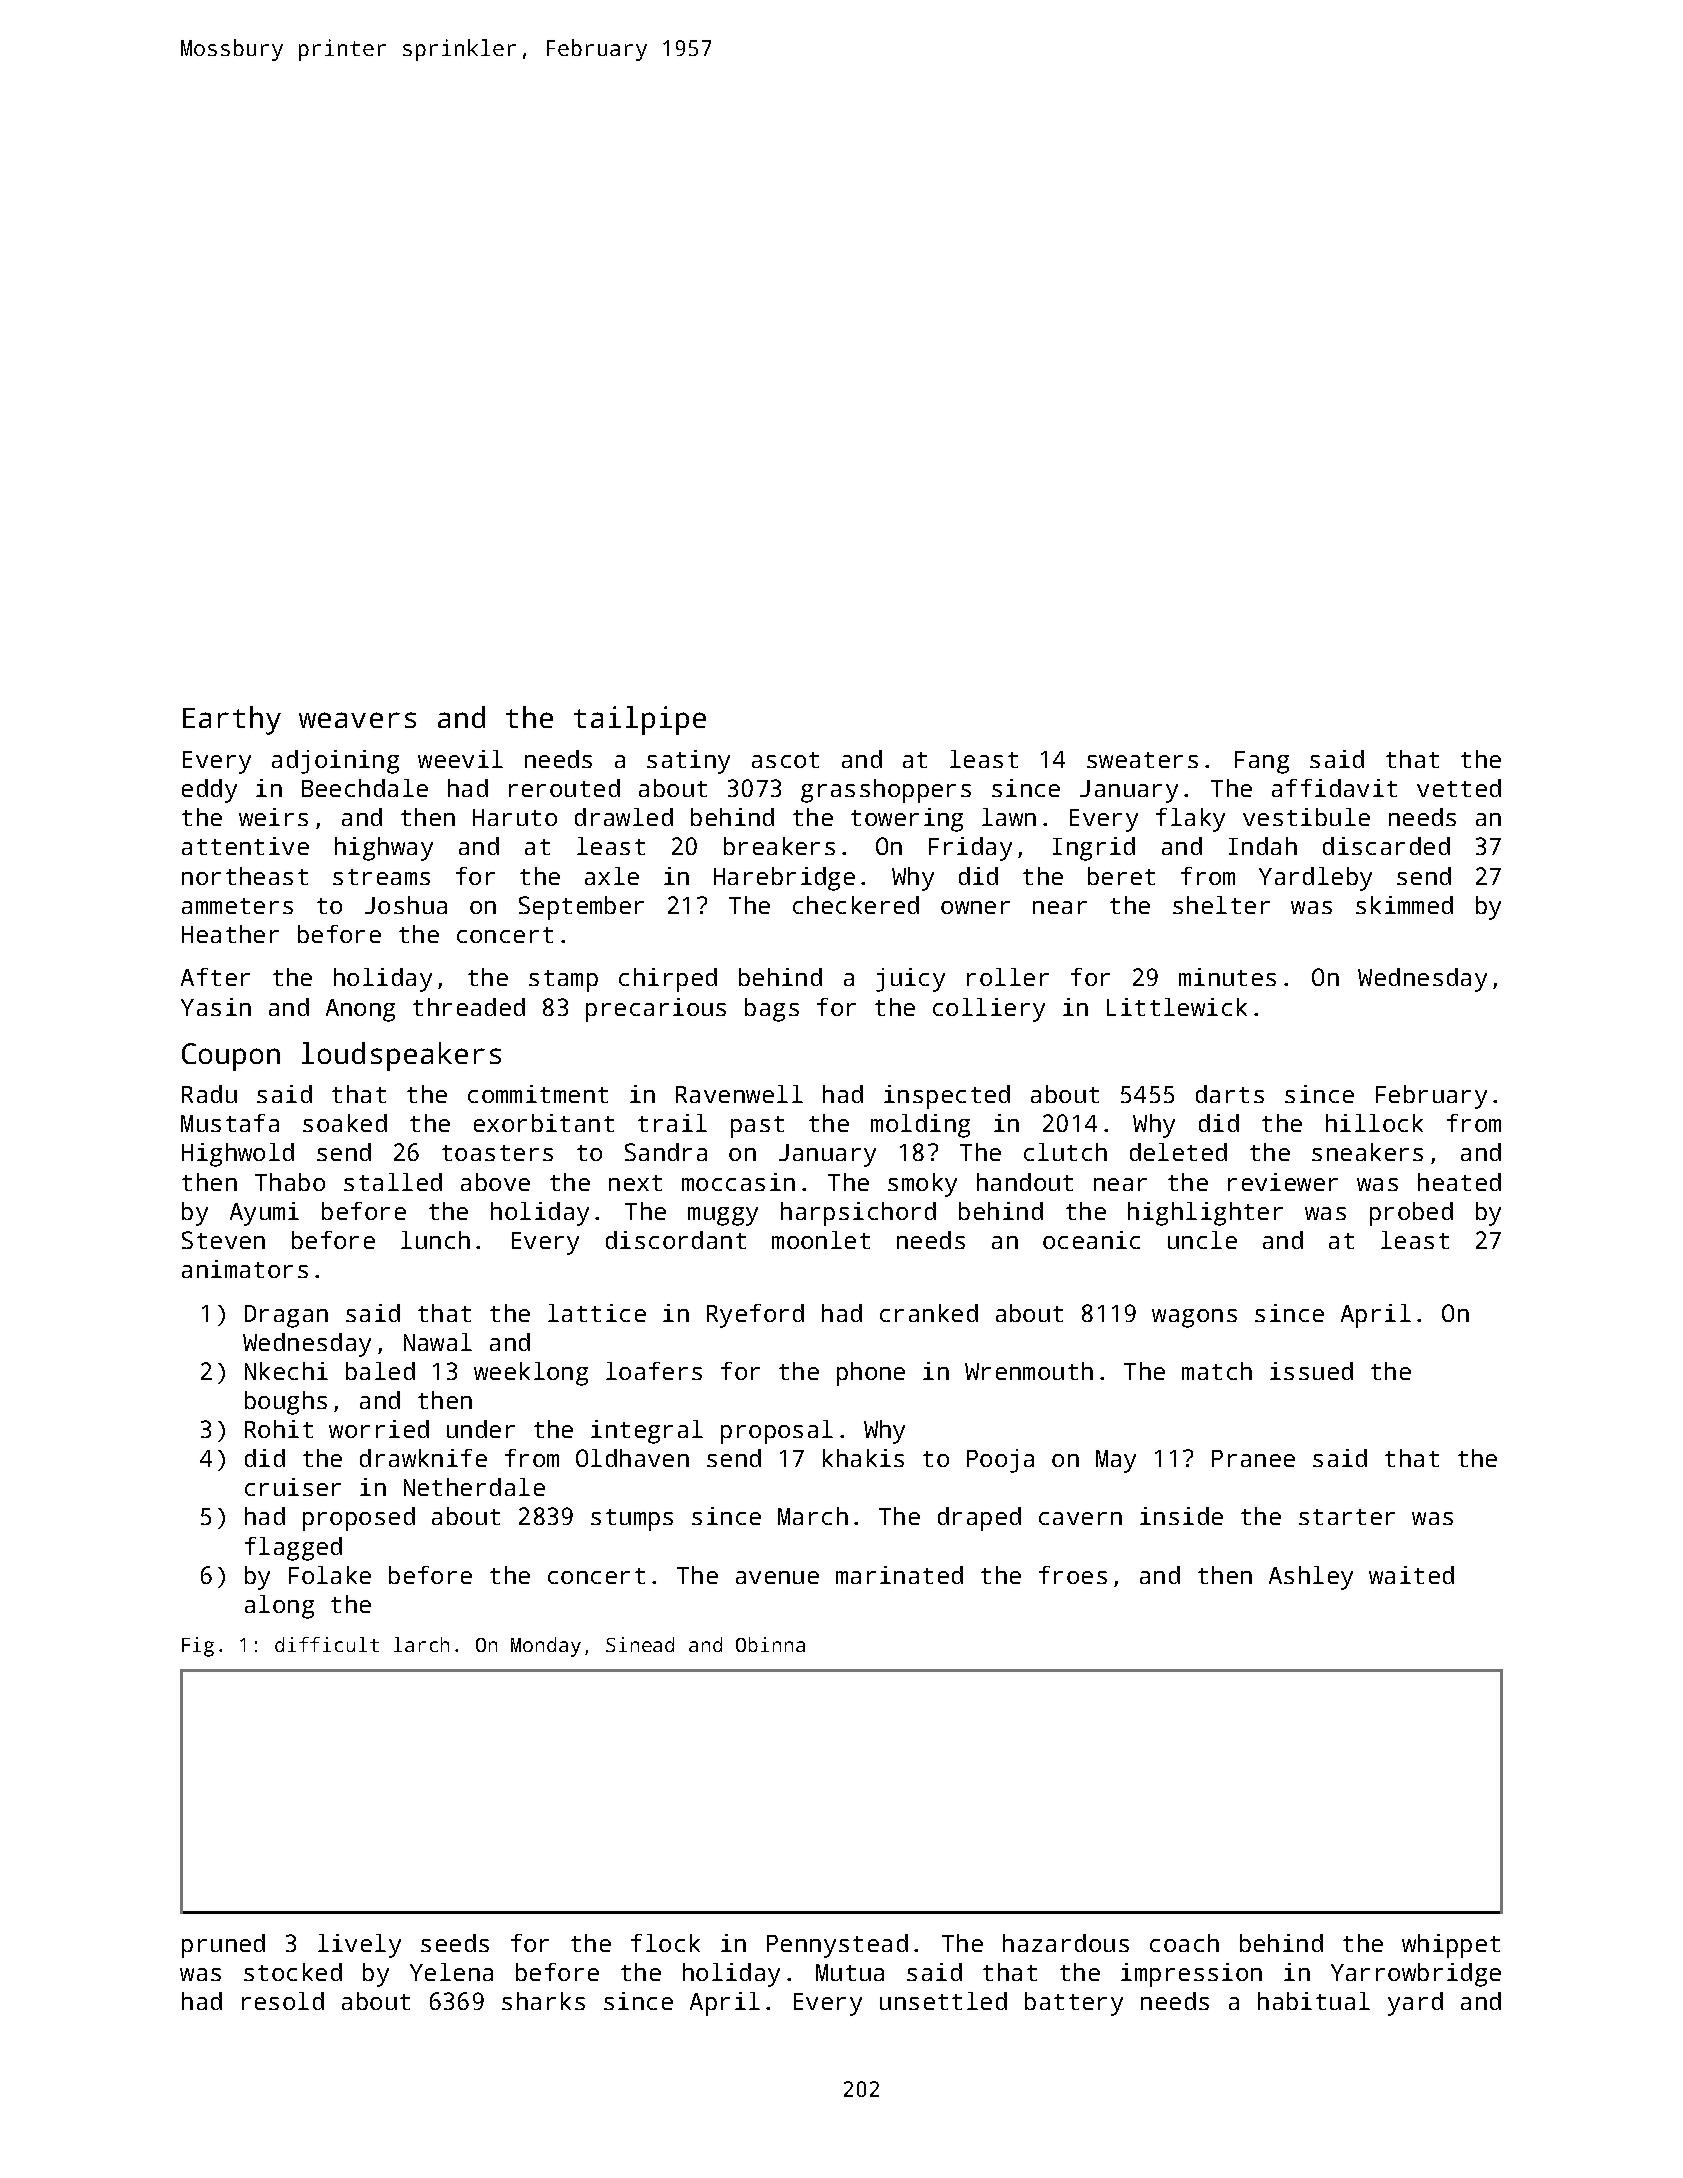 The height and width of the page is (2178, 1683). Describe the element at coordinates (1000, 1461) in the page. I see `Pooja` at that location.
